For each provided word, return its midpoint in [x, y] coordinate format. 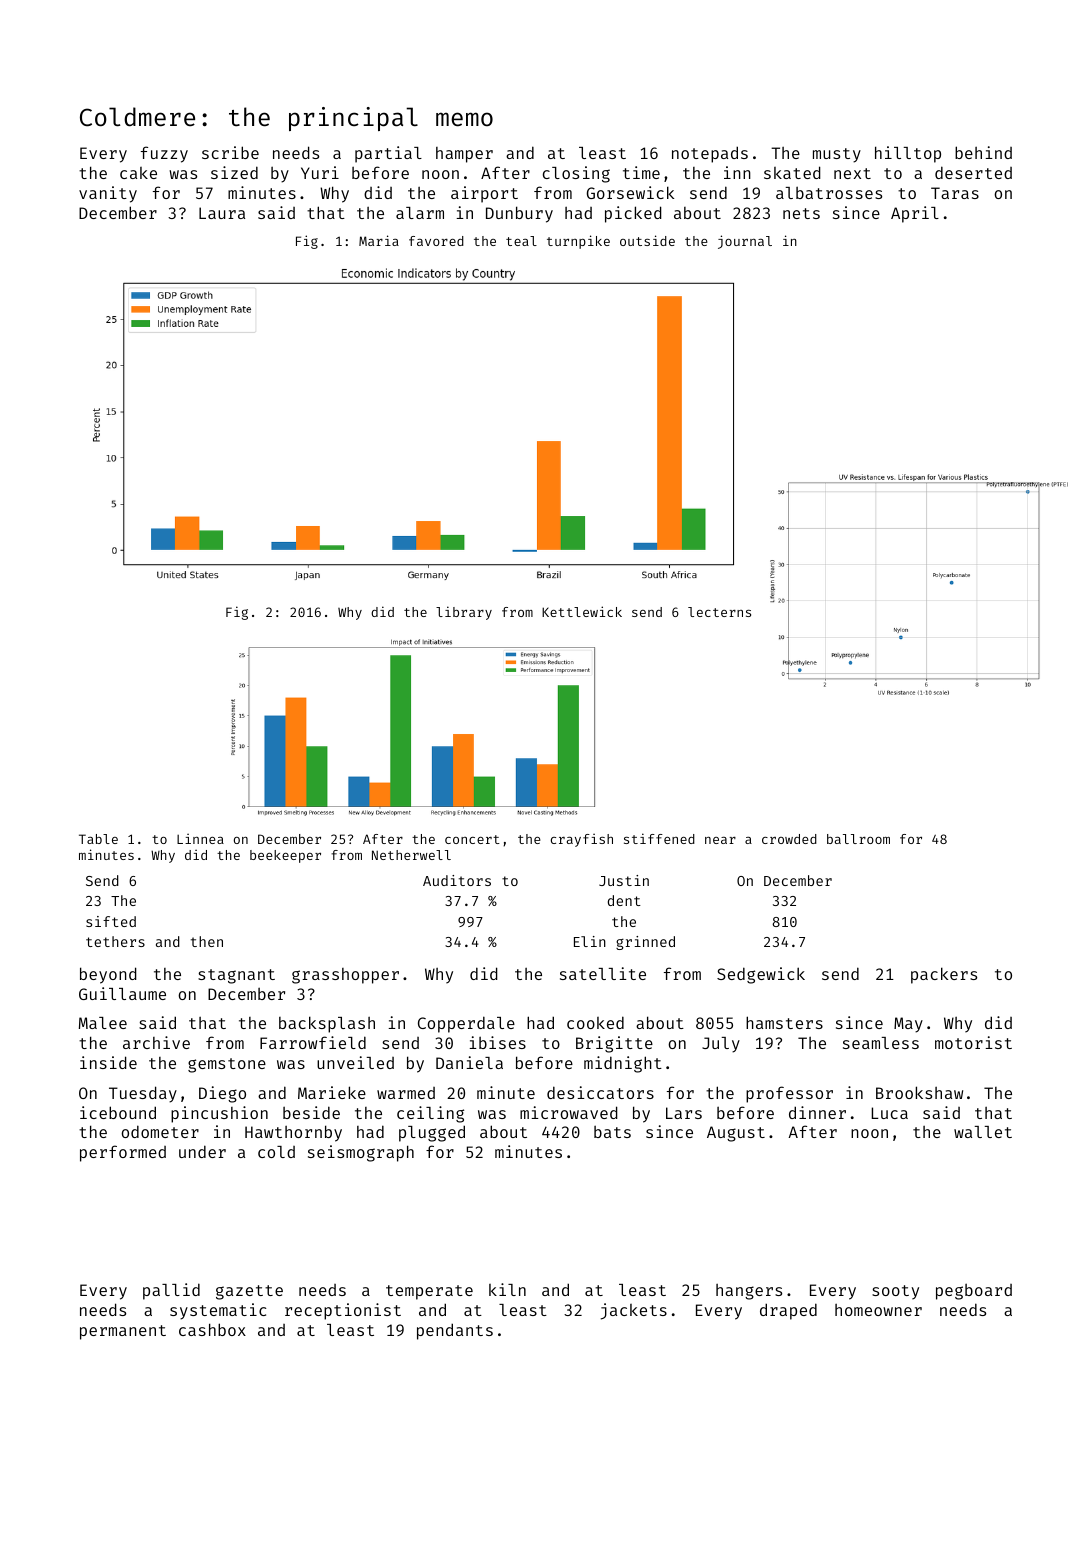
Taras [955, 193]
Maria [379, 240]
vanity [108, 194]
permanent [123, 1332]
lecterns [719, 612]
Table [98, 839]
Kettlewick [582, 611]
